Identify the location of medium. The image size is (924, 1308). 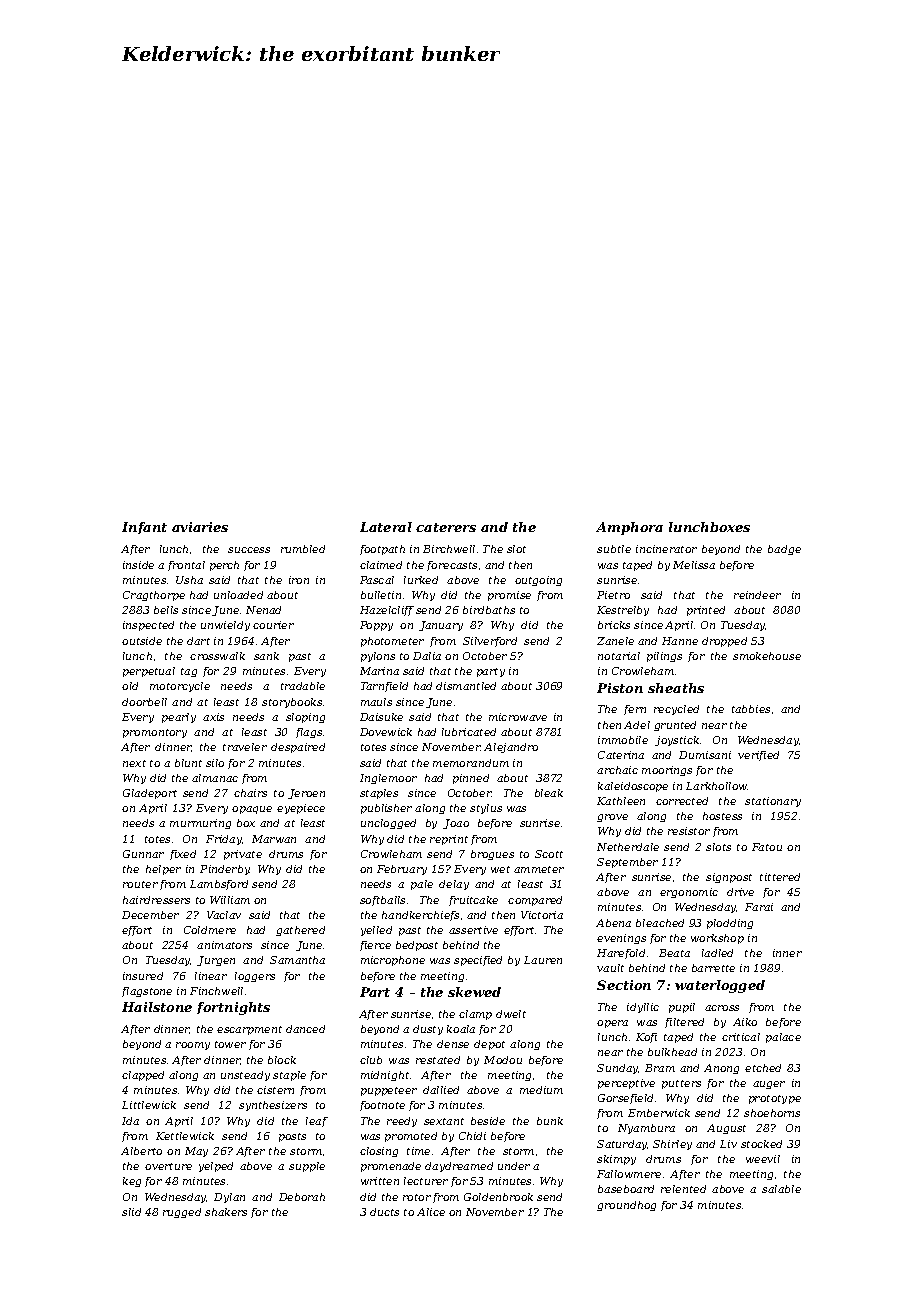
(541, 1090).
